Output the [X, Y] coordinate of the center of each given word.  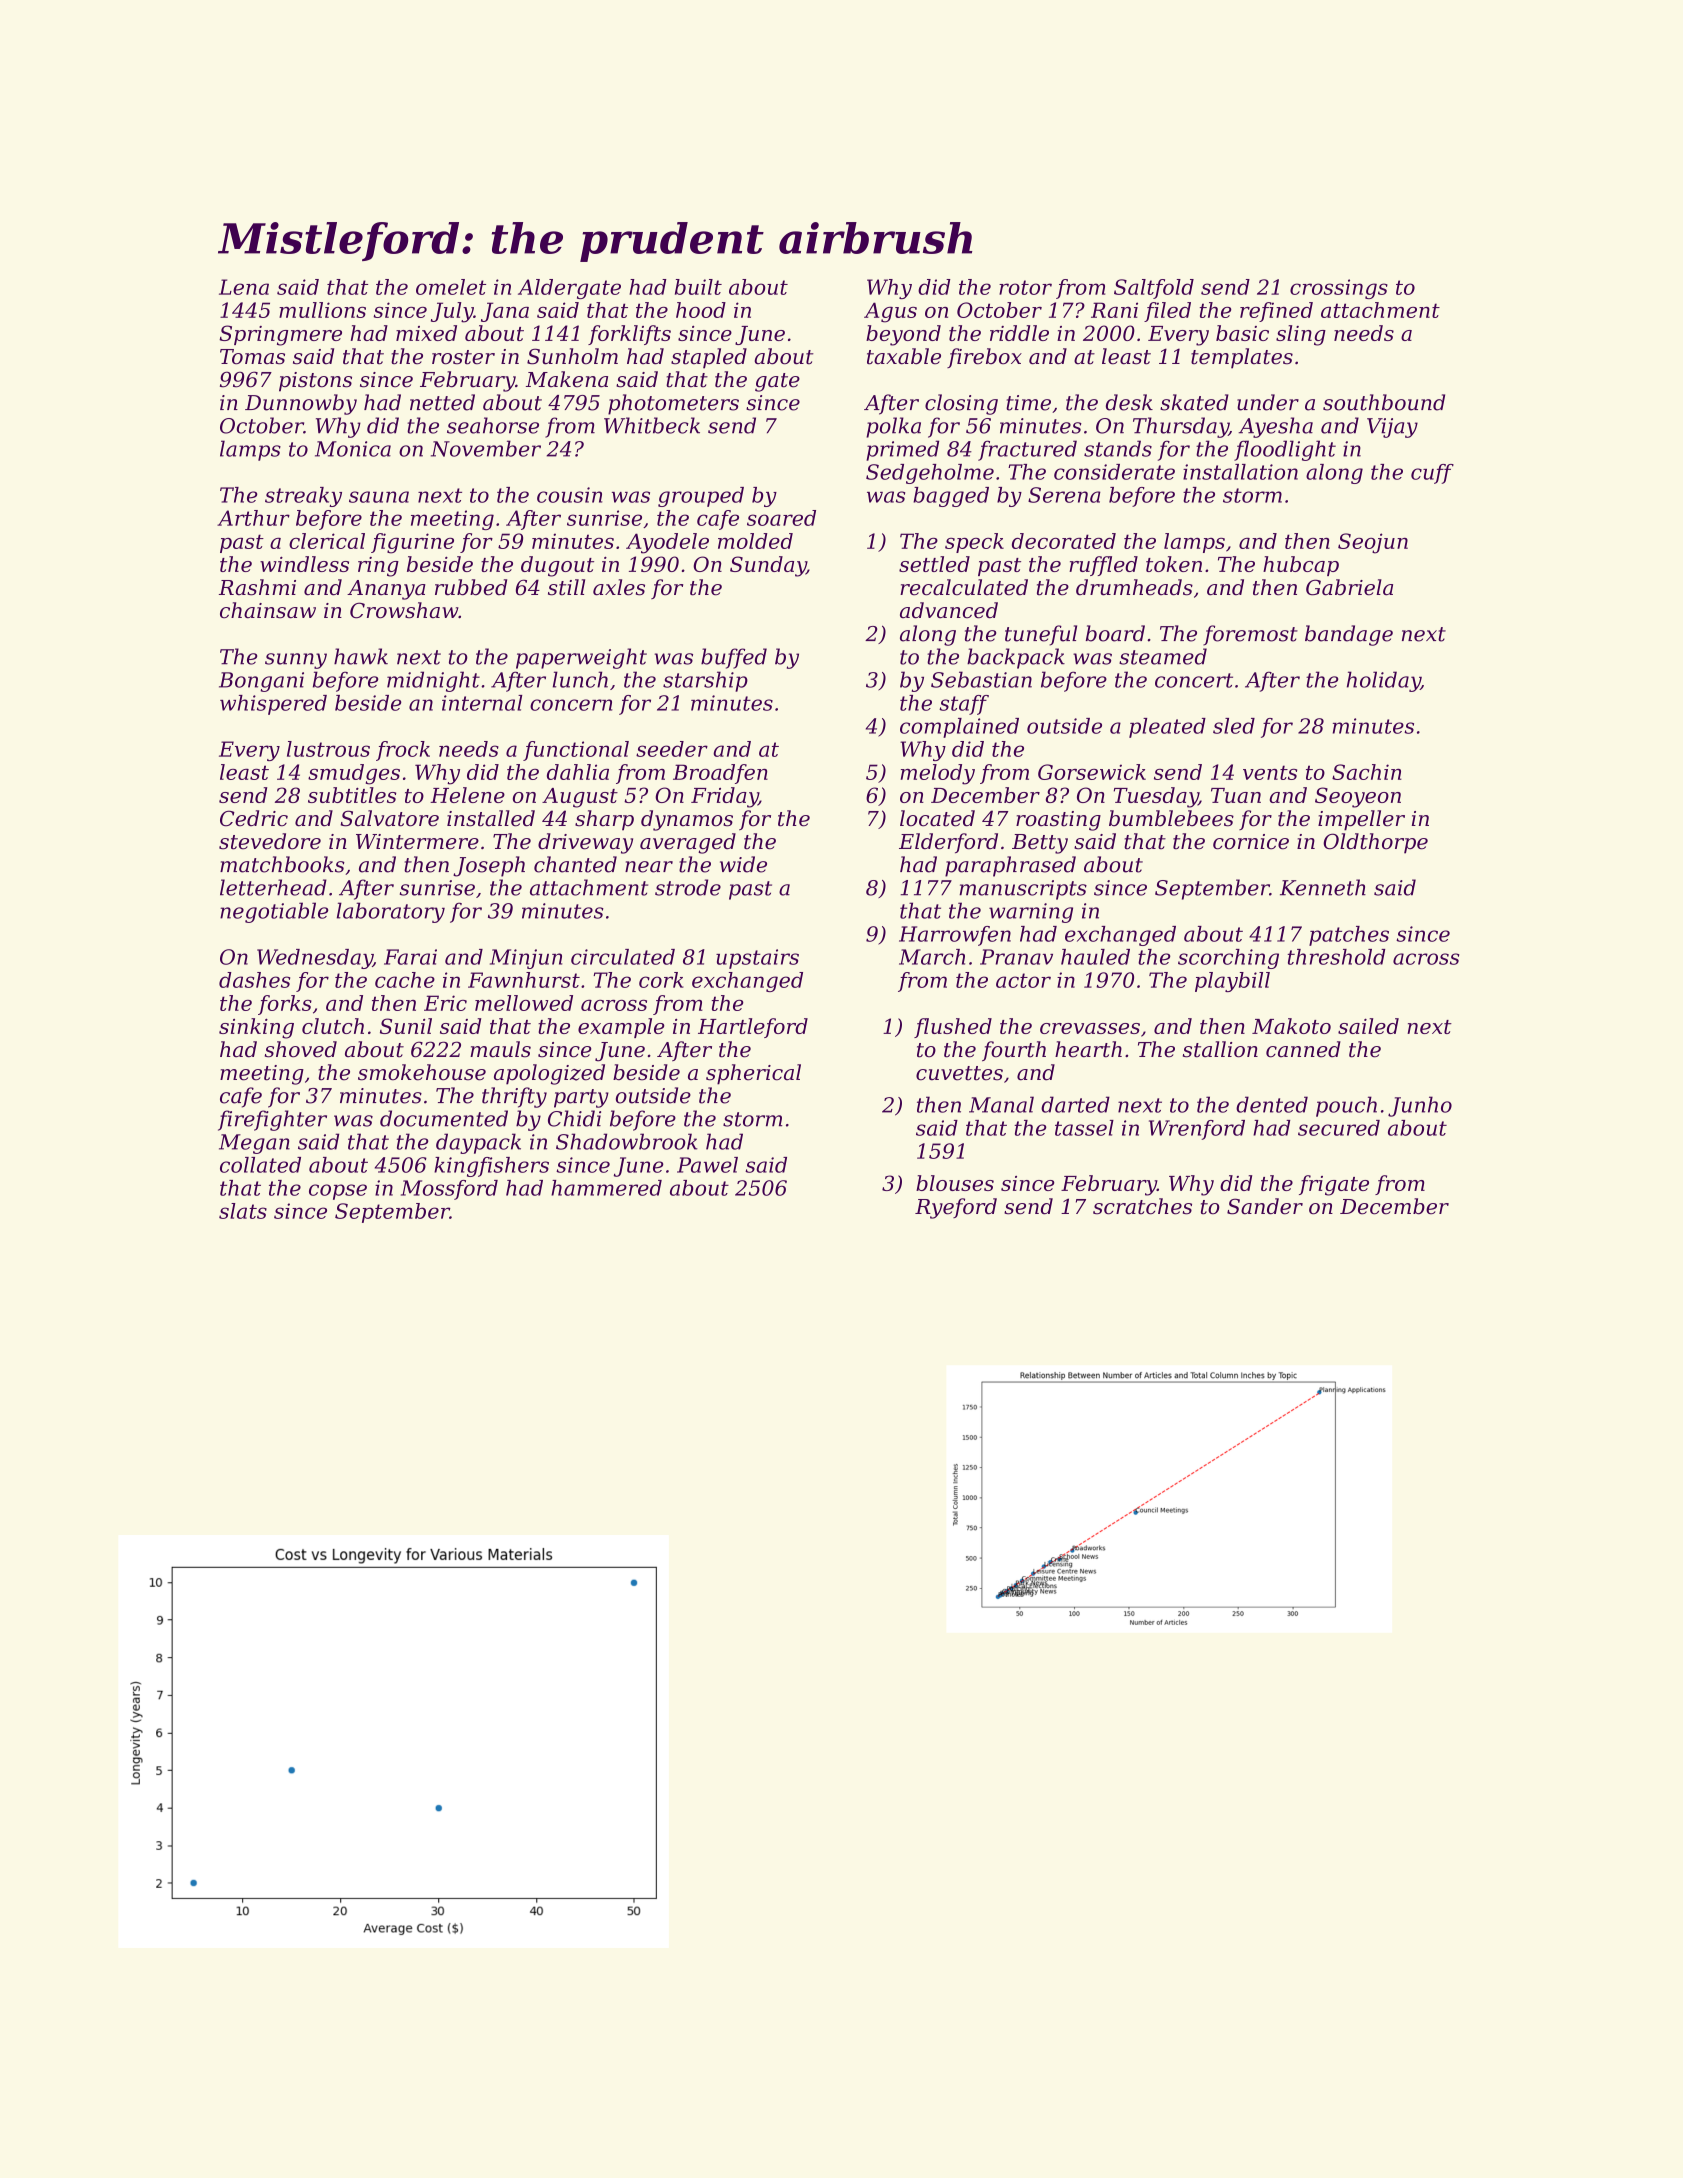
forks [285, 1005]
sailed [1368, 1026]
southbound [1384, 402]
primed [902, 450]
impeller [1361, 820]
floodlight [1285, 450]
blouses [955, 1183]
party [581, 1098]
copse [338, 1192]
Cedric [254, 818]
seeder [672, 749]
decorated [1064, 541]
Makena [567, 379]
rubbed [471, 587]
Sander [1265, 1206]
